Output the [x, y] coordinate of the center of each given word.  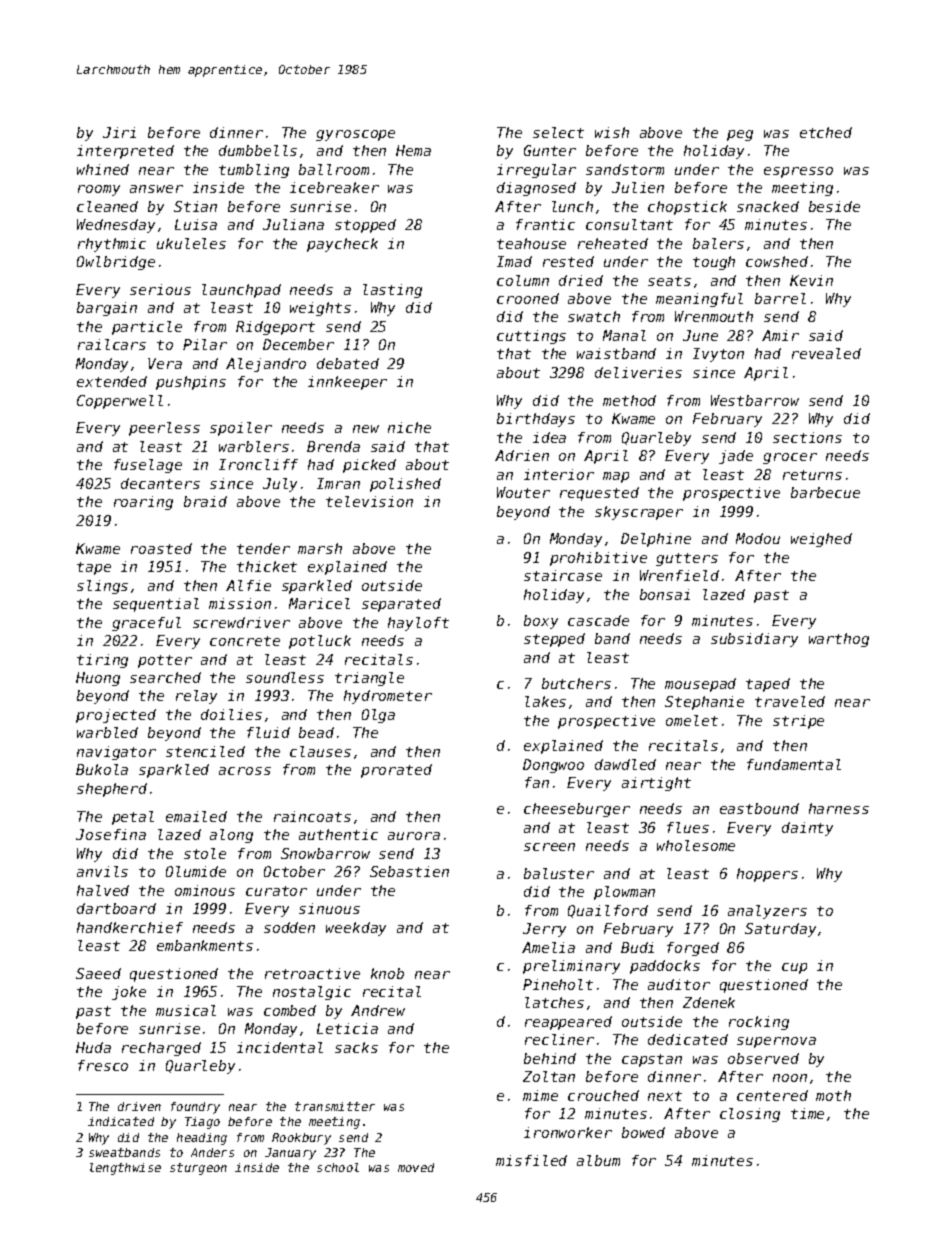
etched [826, 132]
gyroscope [355, 135]
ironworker [568, 1132]
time [807, 1113]
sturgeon [198, 1169]
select [558, 132]
